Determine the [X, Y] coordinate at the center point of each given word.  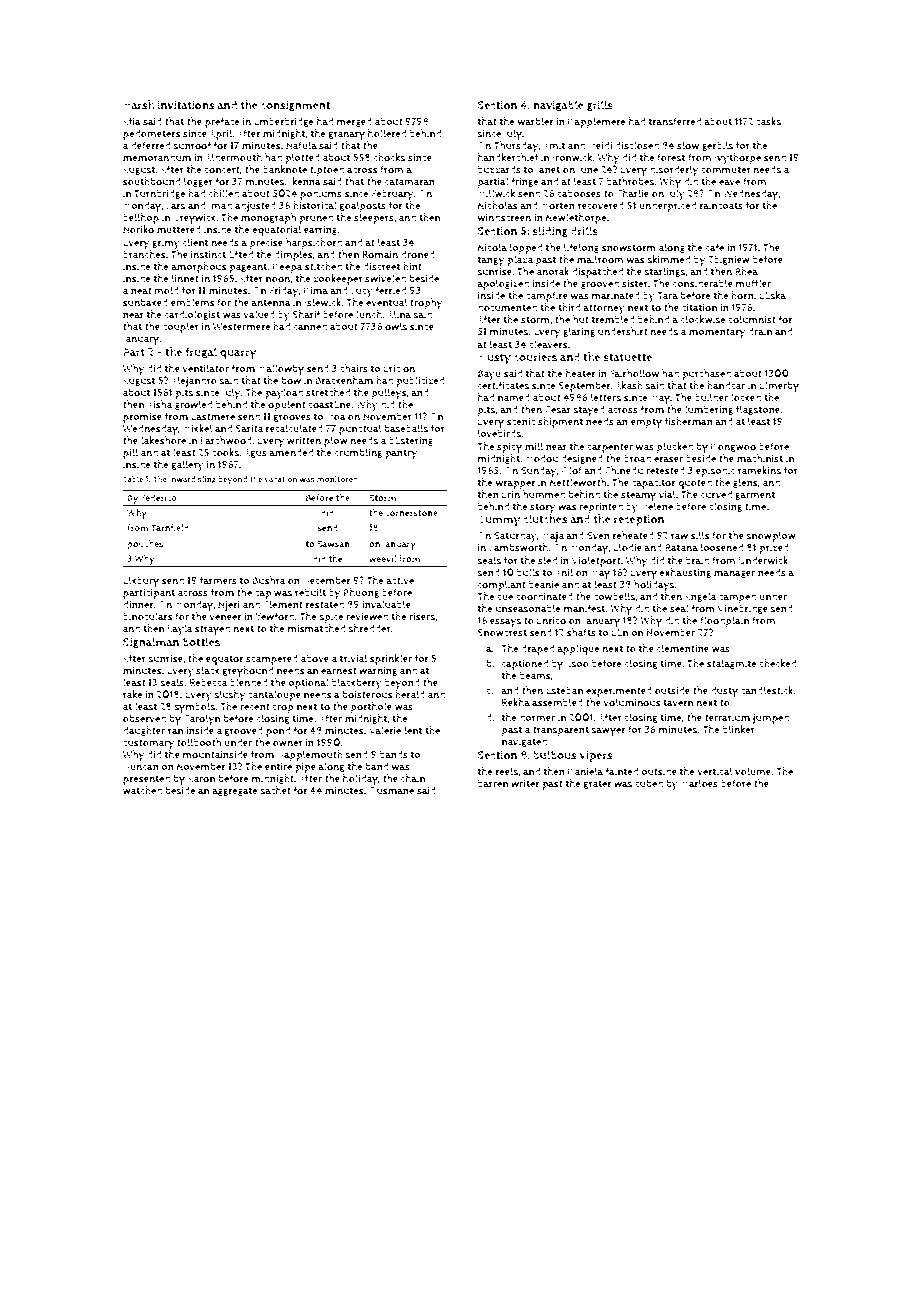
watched [142, 790]
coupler [181, 327]
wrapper [515, 484]
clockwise [702, 319]
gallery [187, 465]
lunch [369, 314]
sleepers [374, 218]
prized [774, 548]
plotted [302, 158]
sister [635, 283]
